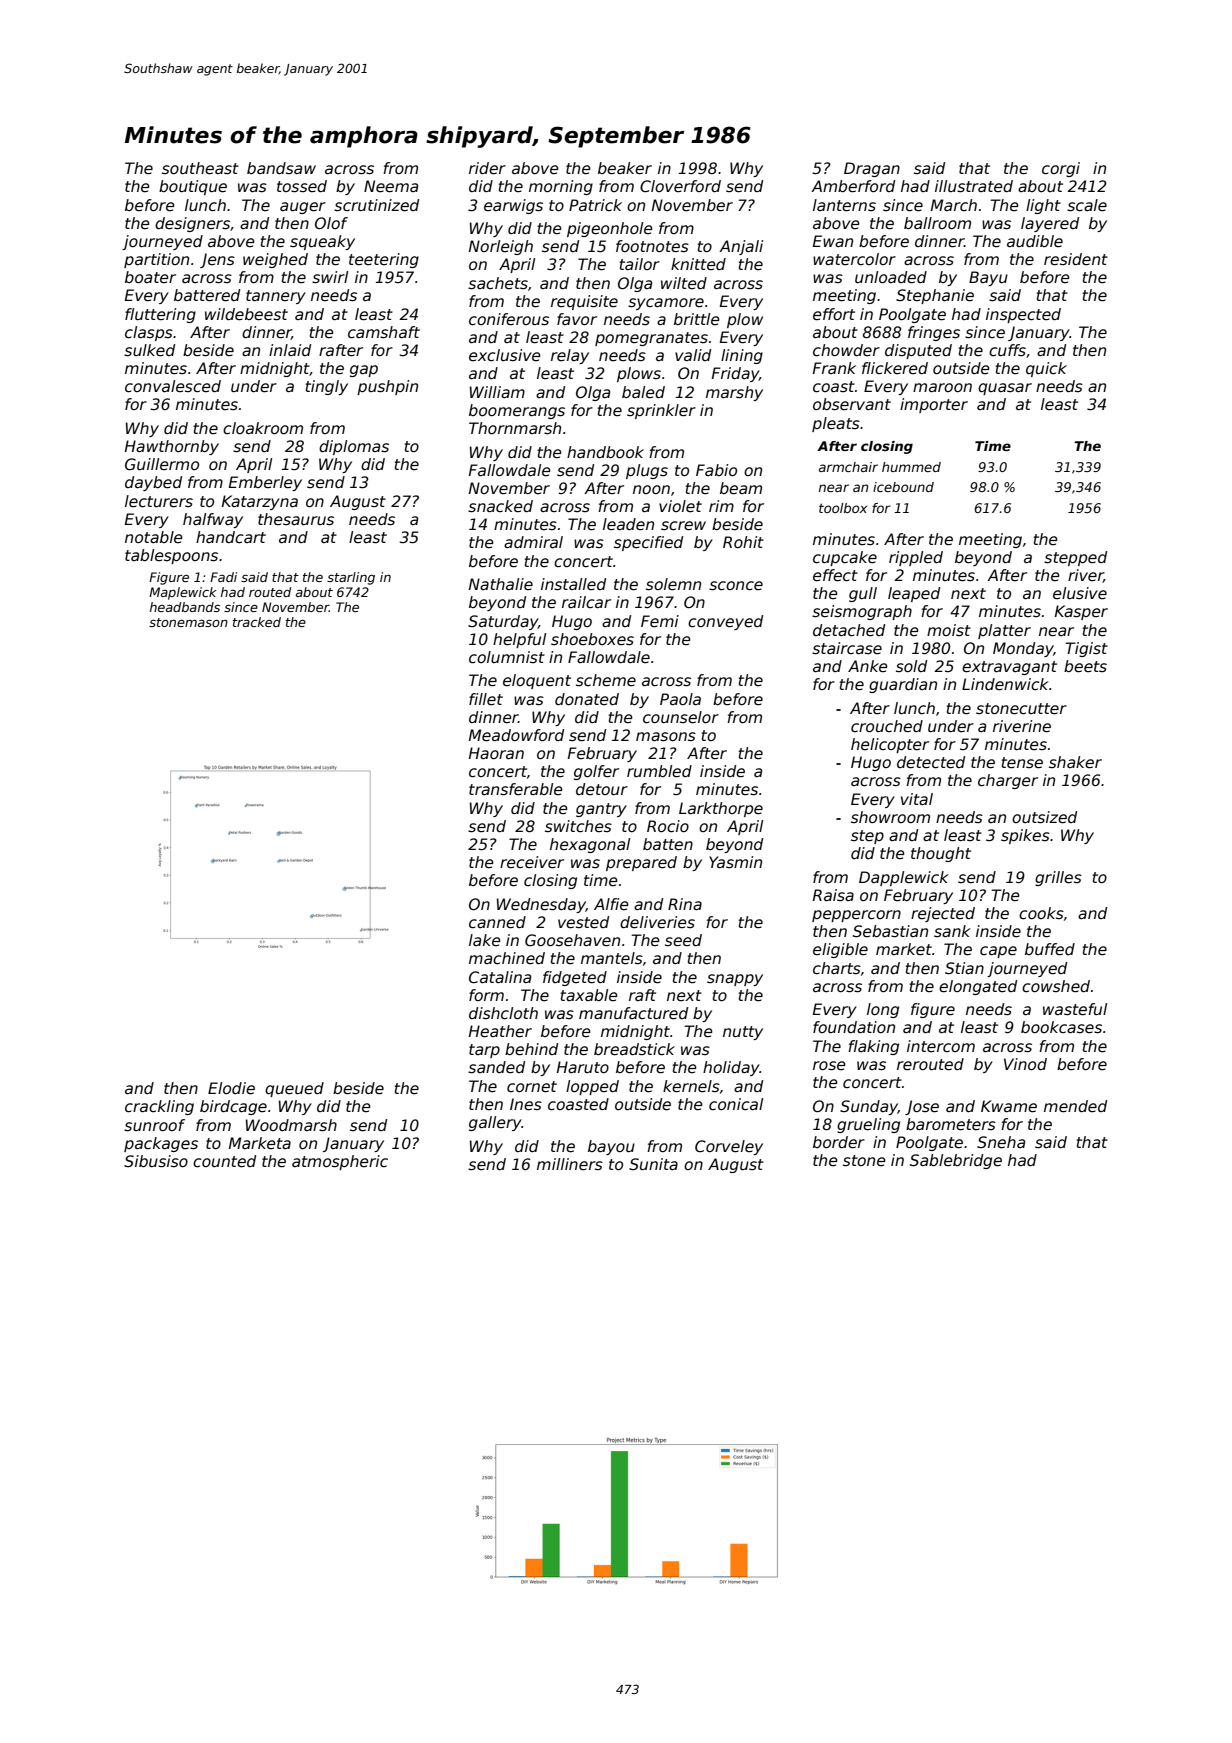 The image size is (1232, 1743). I want to click on sunroof, so click(154, 1125).
